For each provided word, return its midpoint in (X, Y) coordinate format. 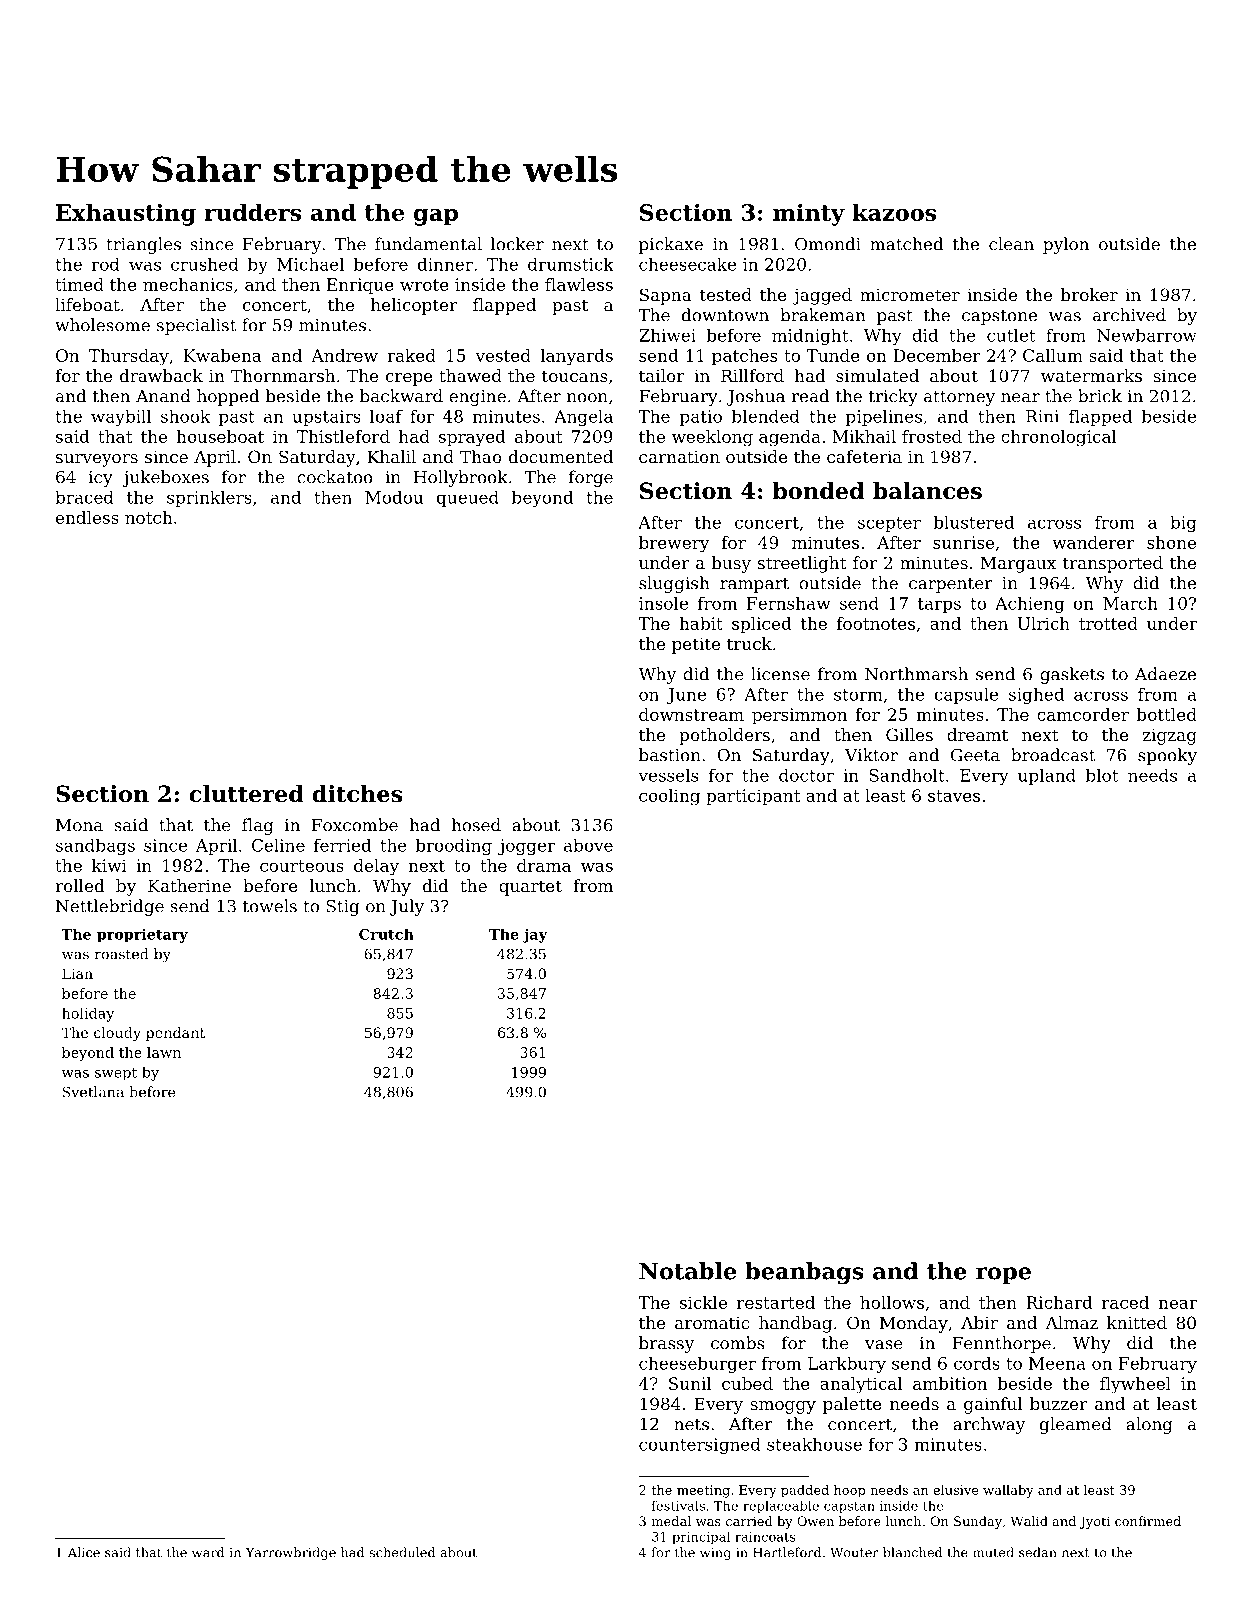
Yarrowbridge (291, 1553)
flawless (579, 284)
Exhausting (126, 214)
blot (1102, 775)
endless (87, 517)
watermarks (1091, 375)
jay (535, 936)
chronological (1059, 438)
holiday (88, 1014)
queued (468, 498)
